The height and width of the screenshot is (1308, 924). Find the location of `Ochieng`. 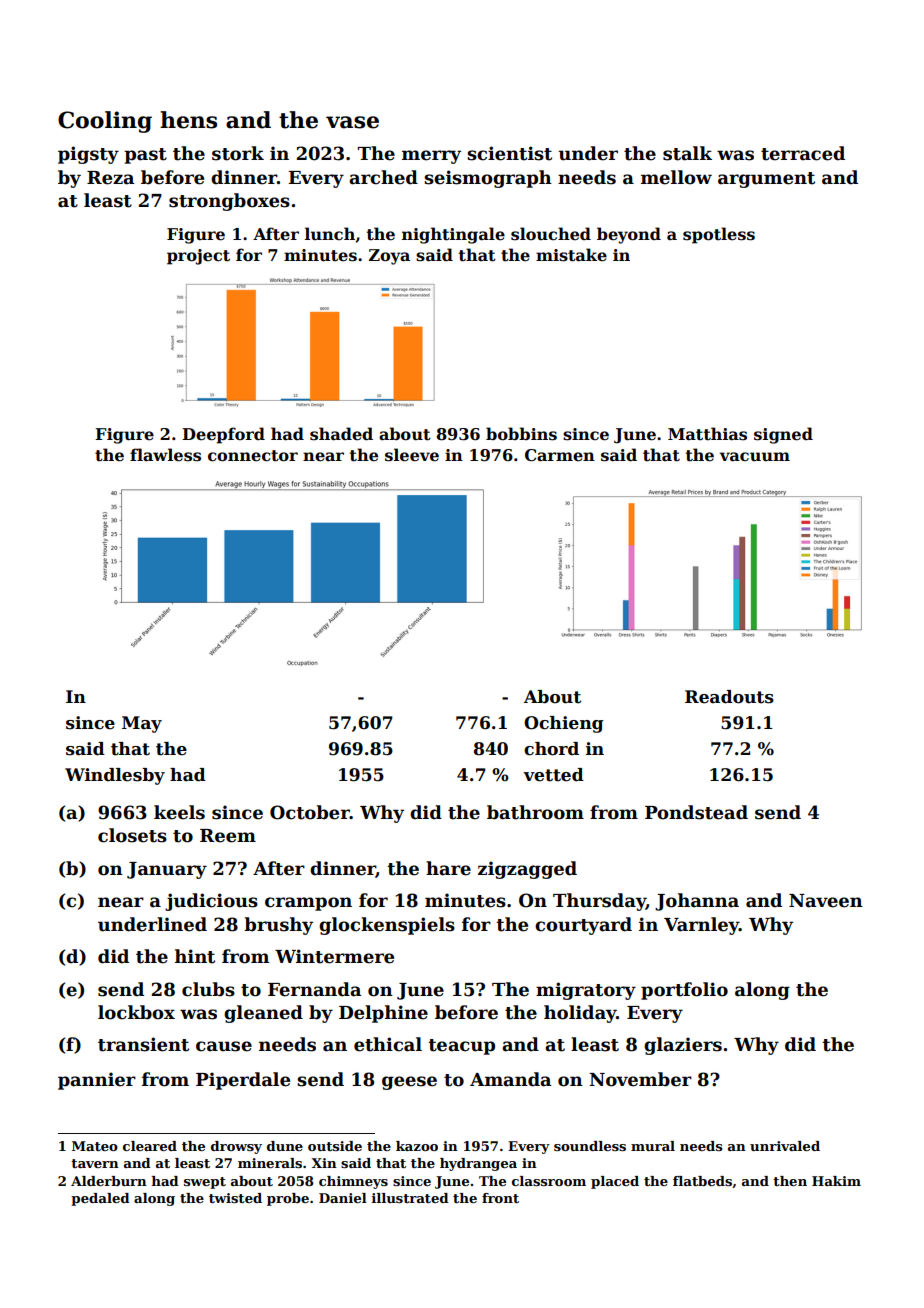

Ochieng is located at coordinates (564, 724).
